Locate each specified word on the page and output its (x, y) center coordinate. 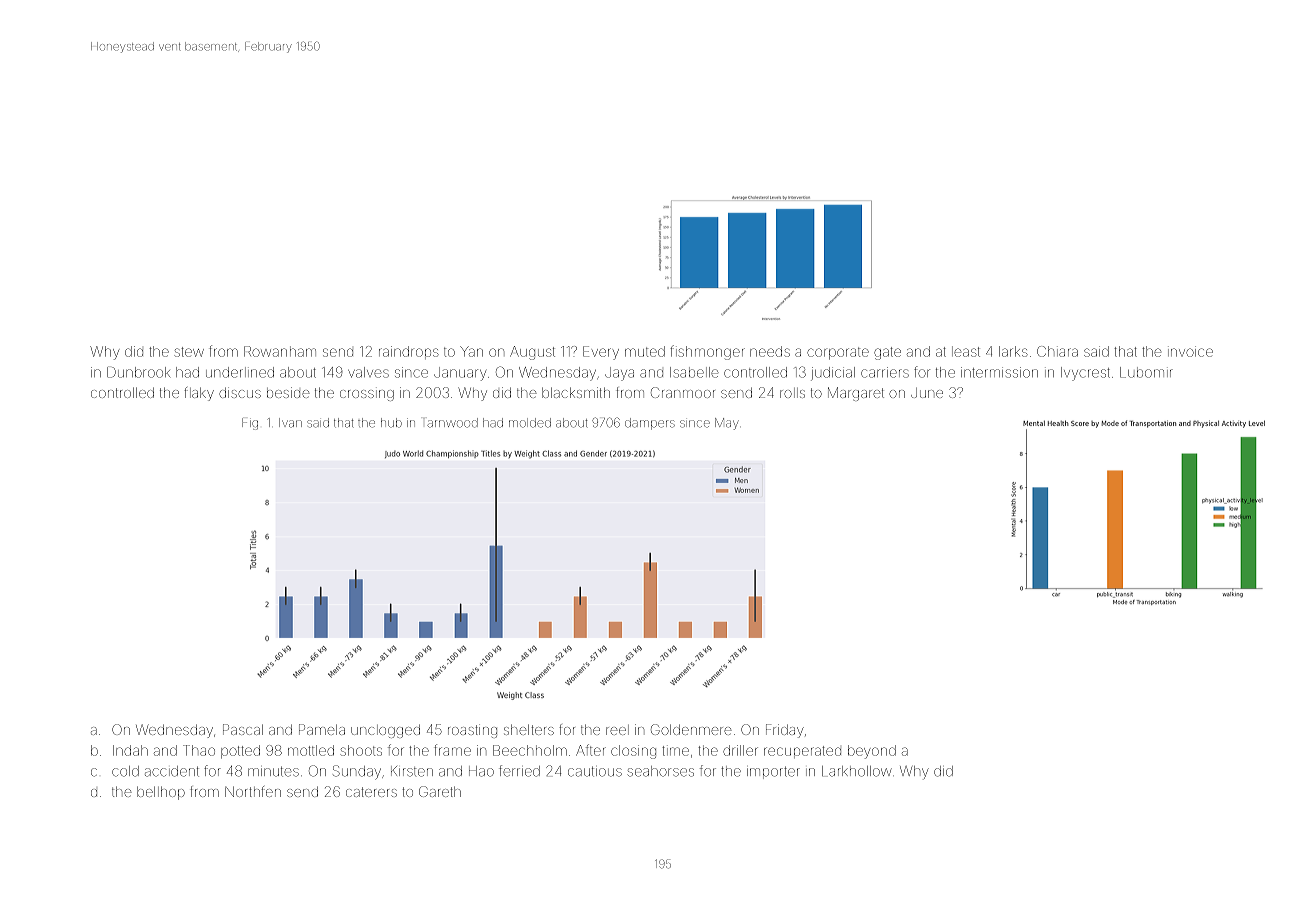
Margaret (856, 394)
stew (189, 352)
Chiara (1057, 351)
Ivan (290, 423)
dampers (650, 424)
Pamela (322, 729)
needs (770, 351)
